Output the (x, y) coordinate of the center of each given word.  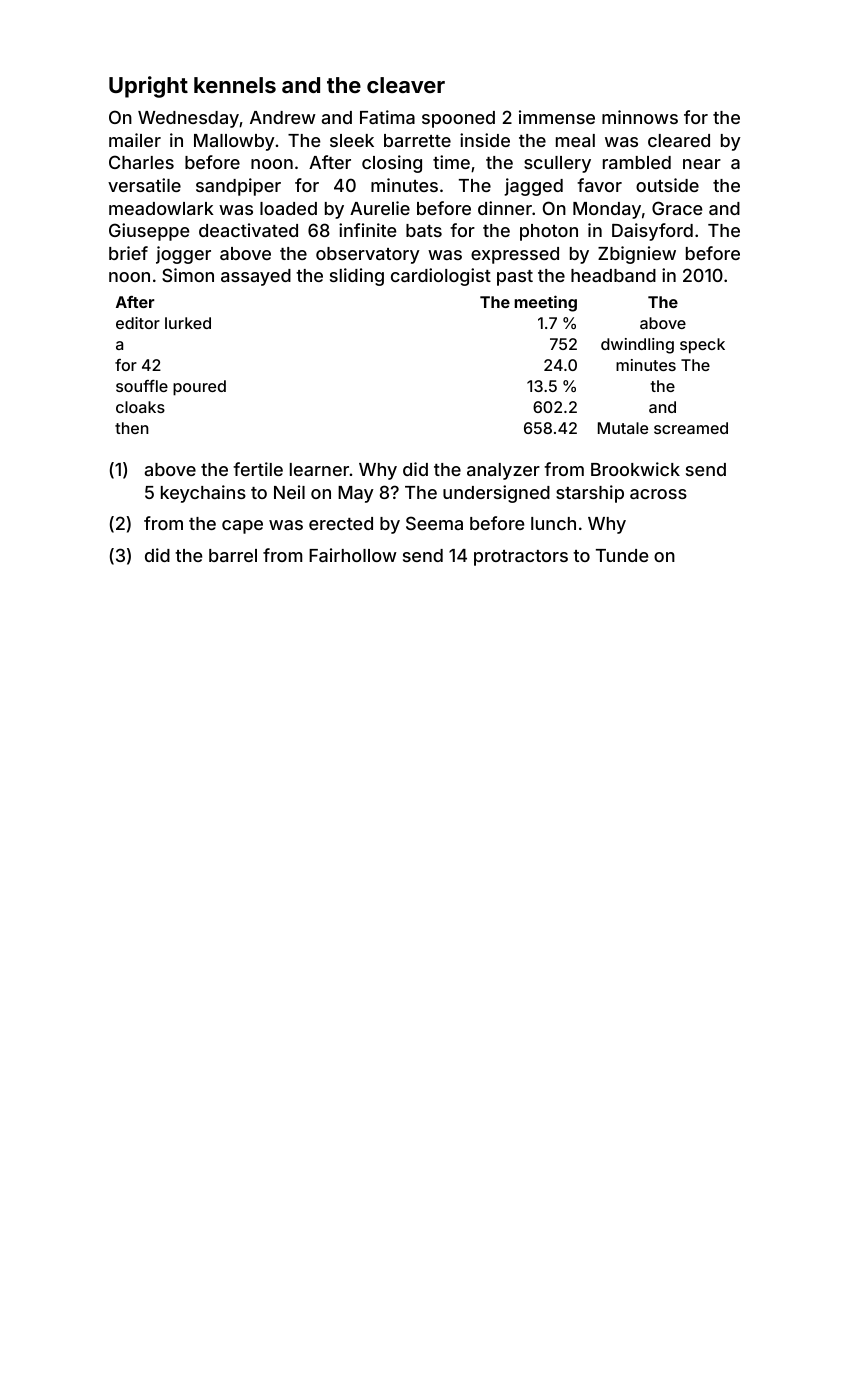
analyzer (503, 471)
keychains (203, 494)
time (451, 162)
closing (392, 164)
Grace (677, 208)
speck (702, 346)
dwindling (637, 346)
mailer (135, 140)
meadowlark (161, 208)
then (132, 428)
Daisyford (652, 232)
